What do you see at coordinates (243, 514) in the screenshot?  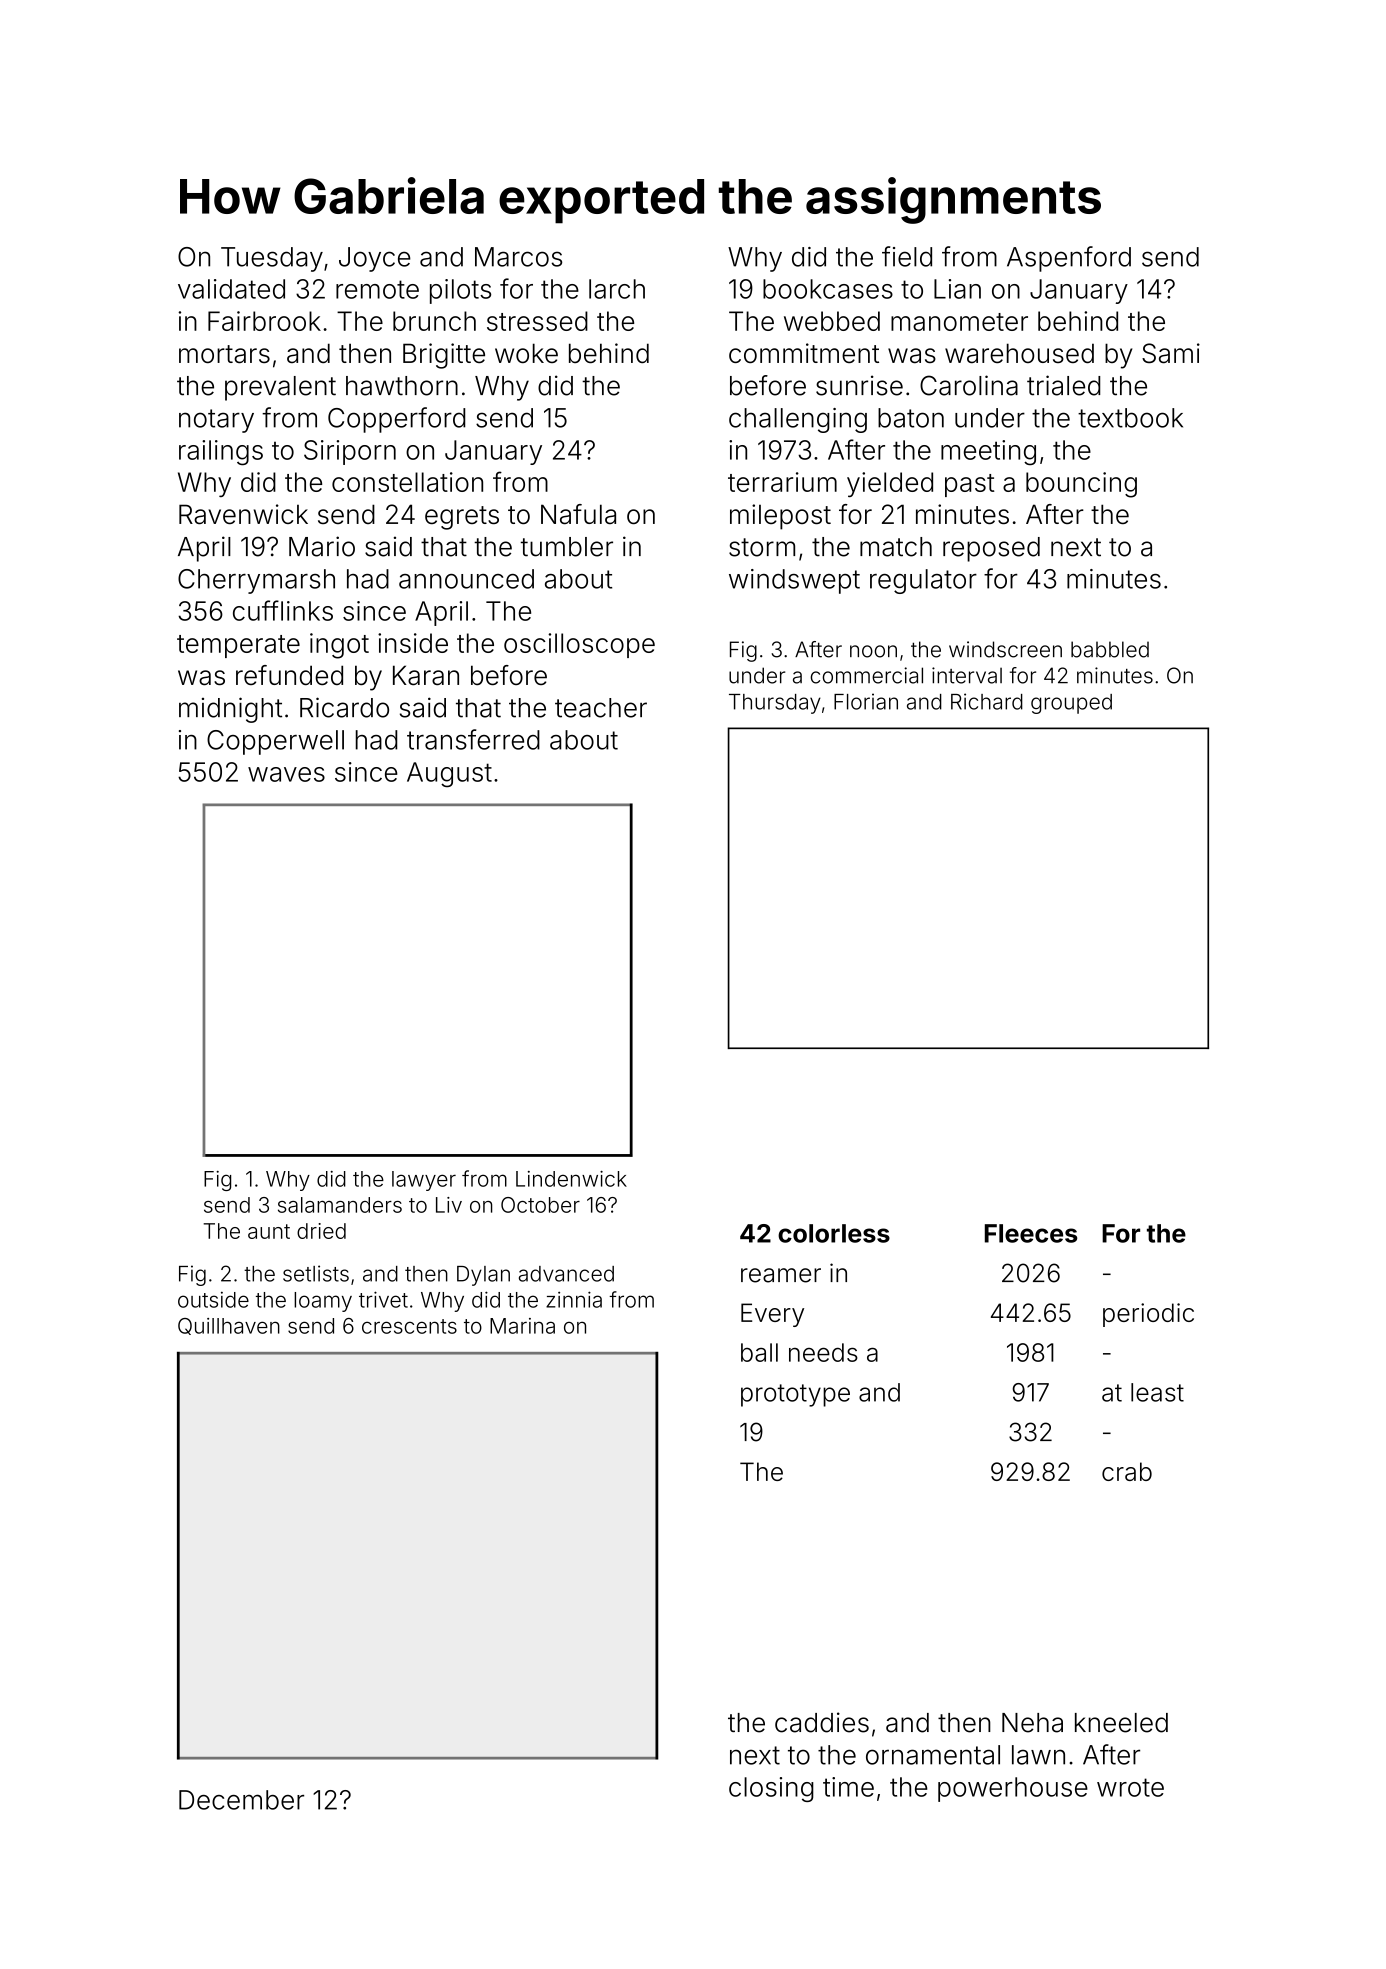 I see `Ravenwick` at bounding box center [243, 514].
